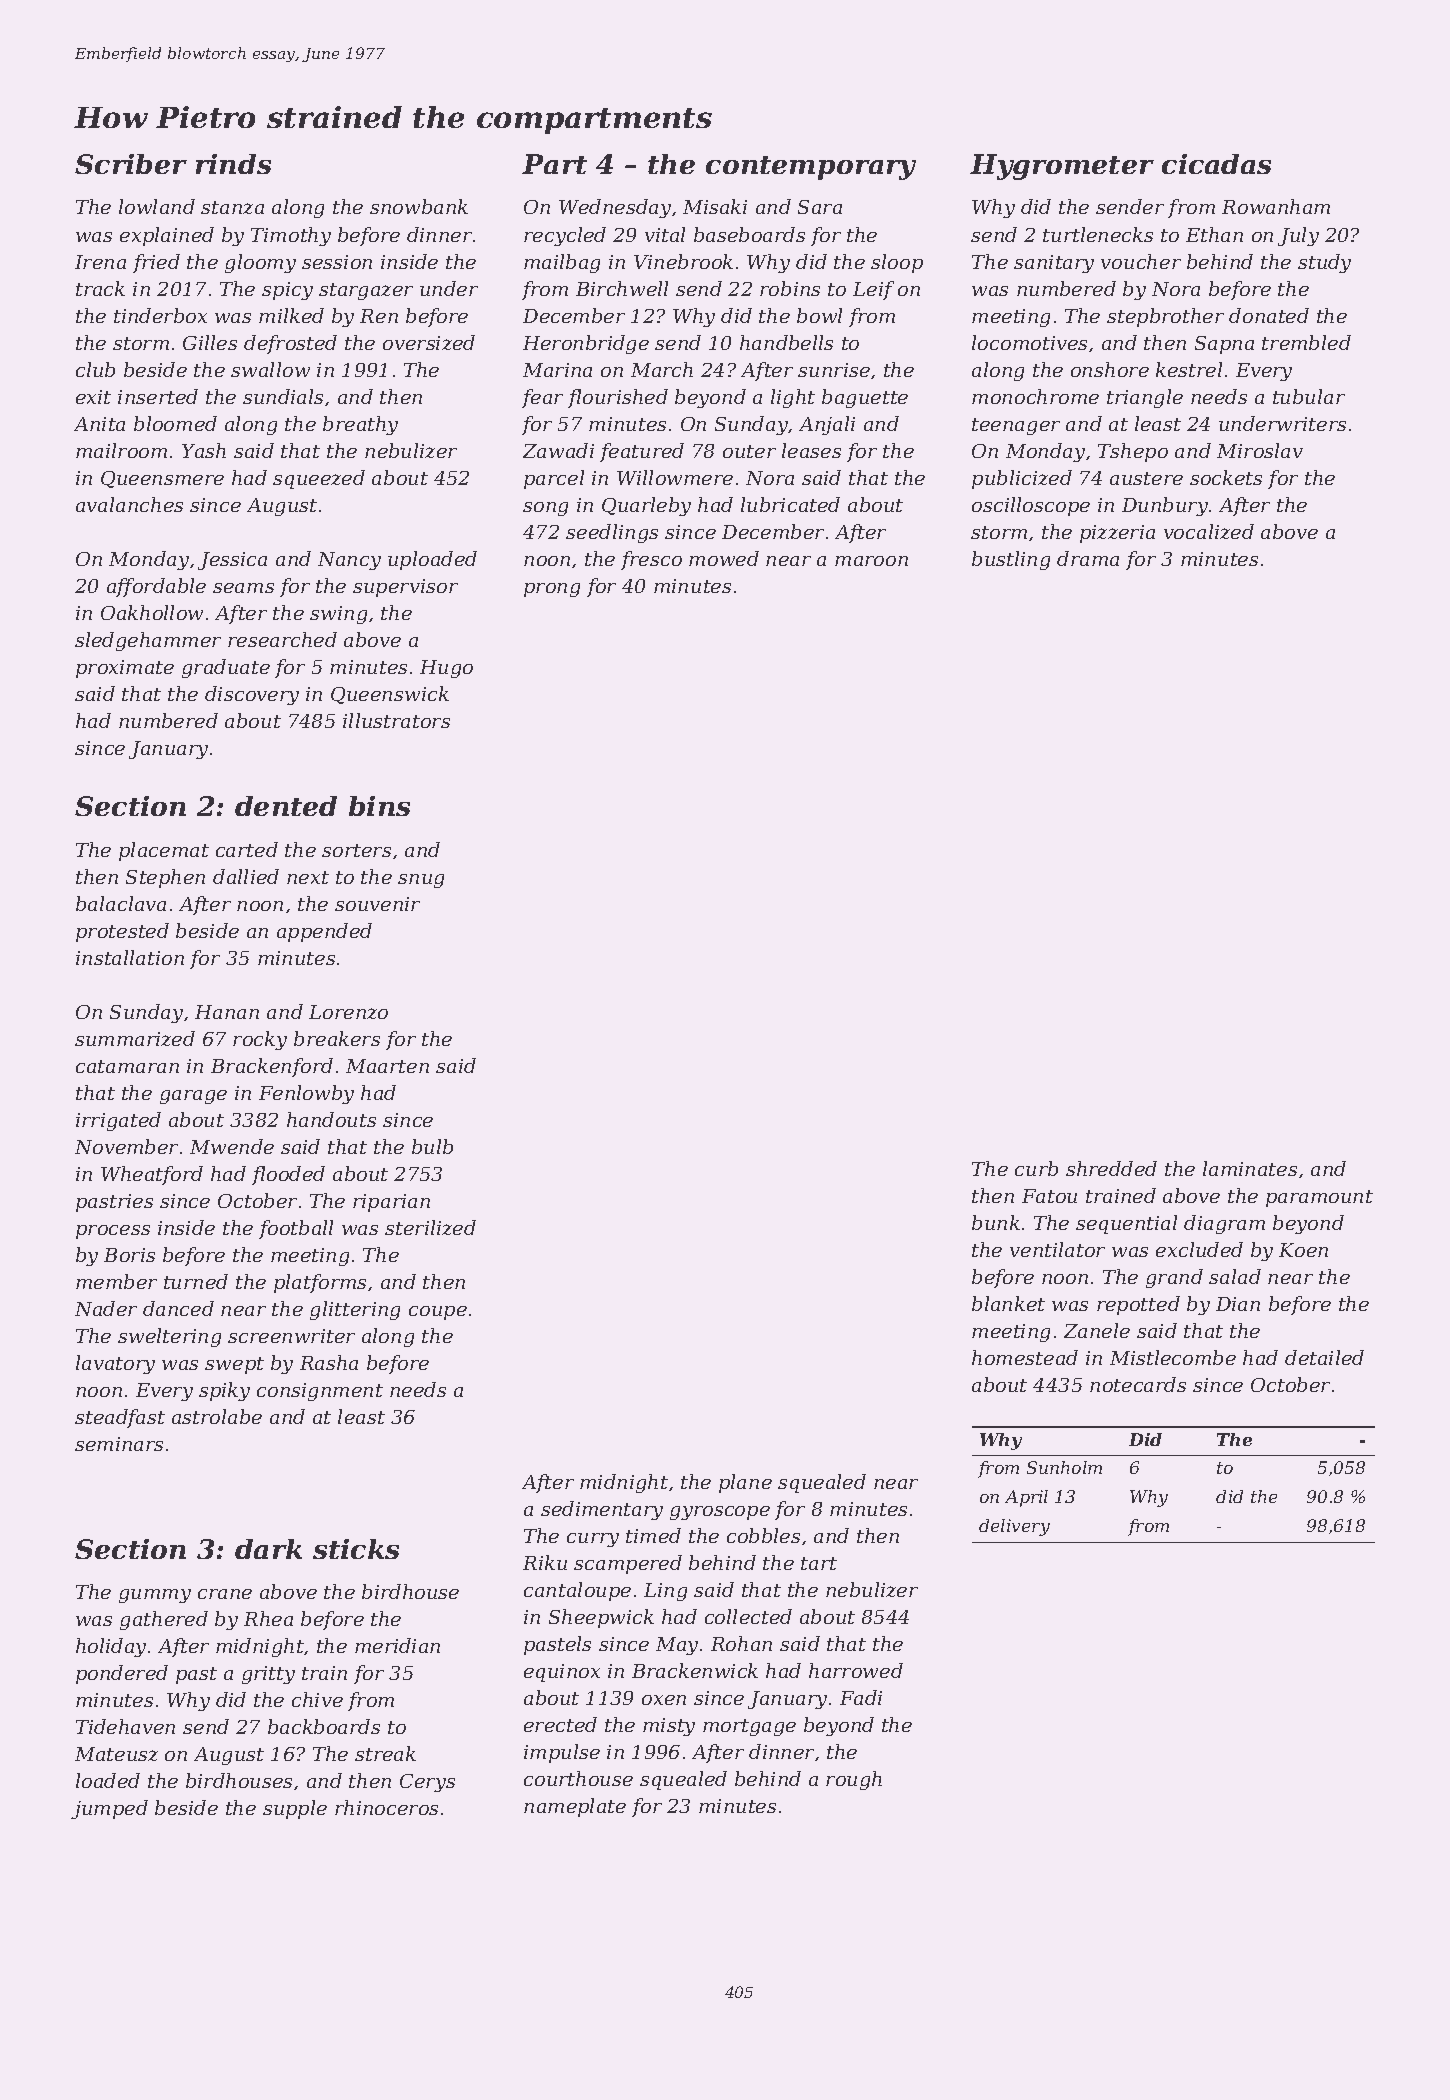  I want to click on curb, so click(1036, 1168).
